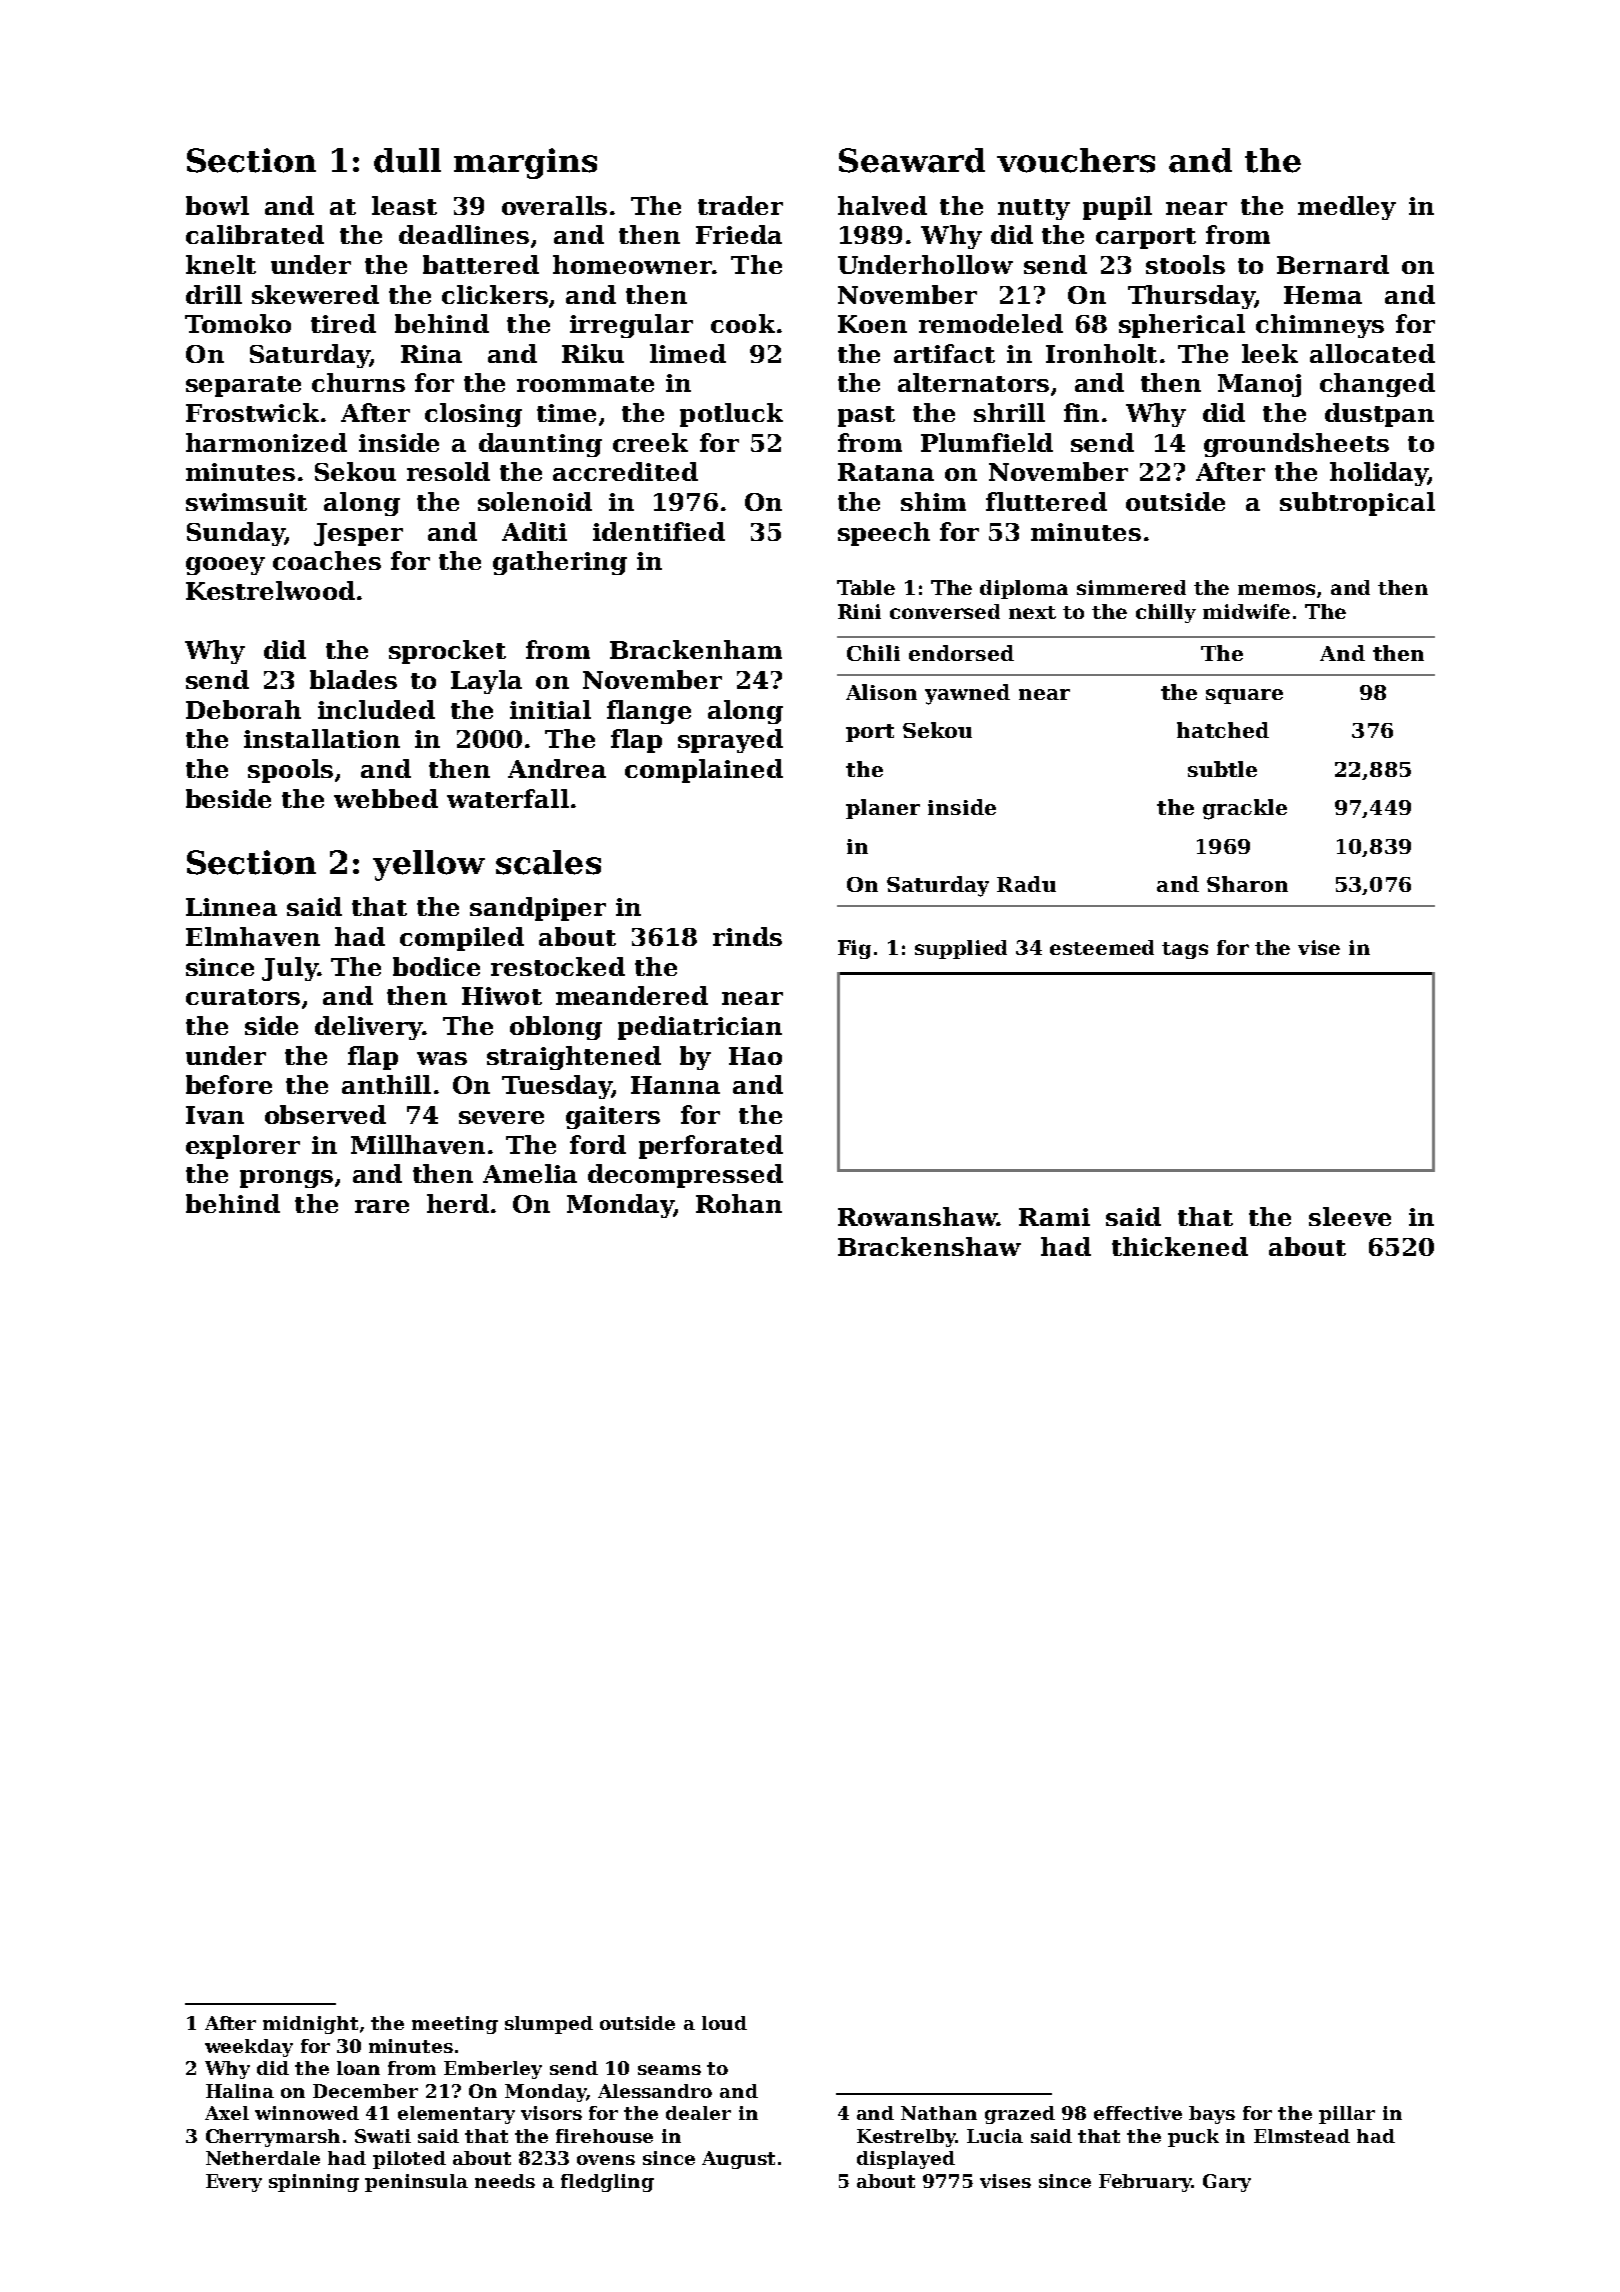  Describe the element at coordinates (358, 2068) in the page. I see `loan` at that location.
